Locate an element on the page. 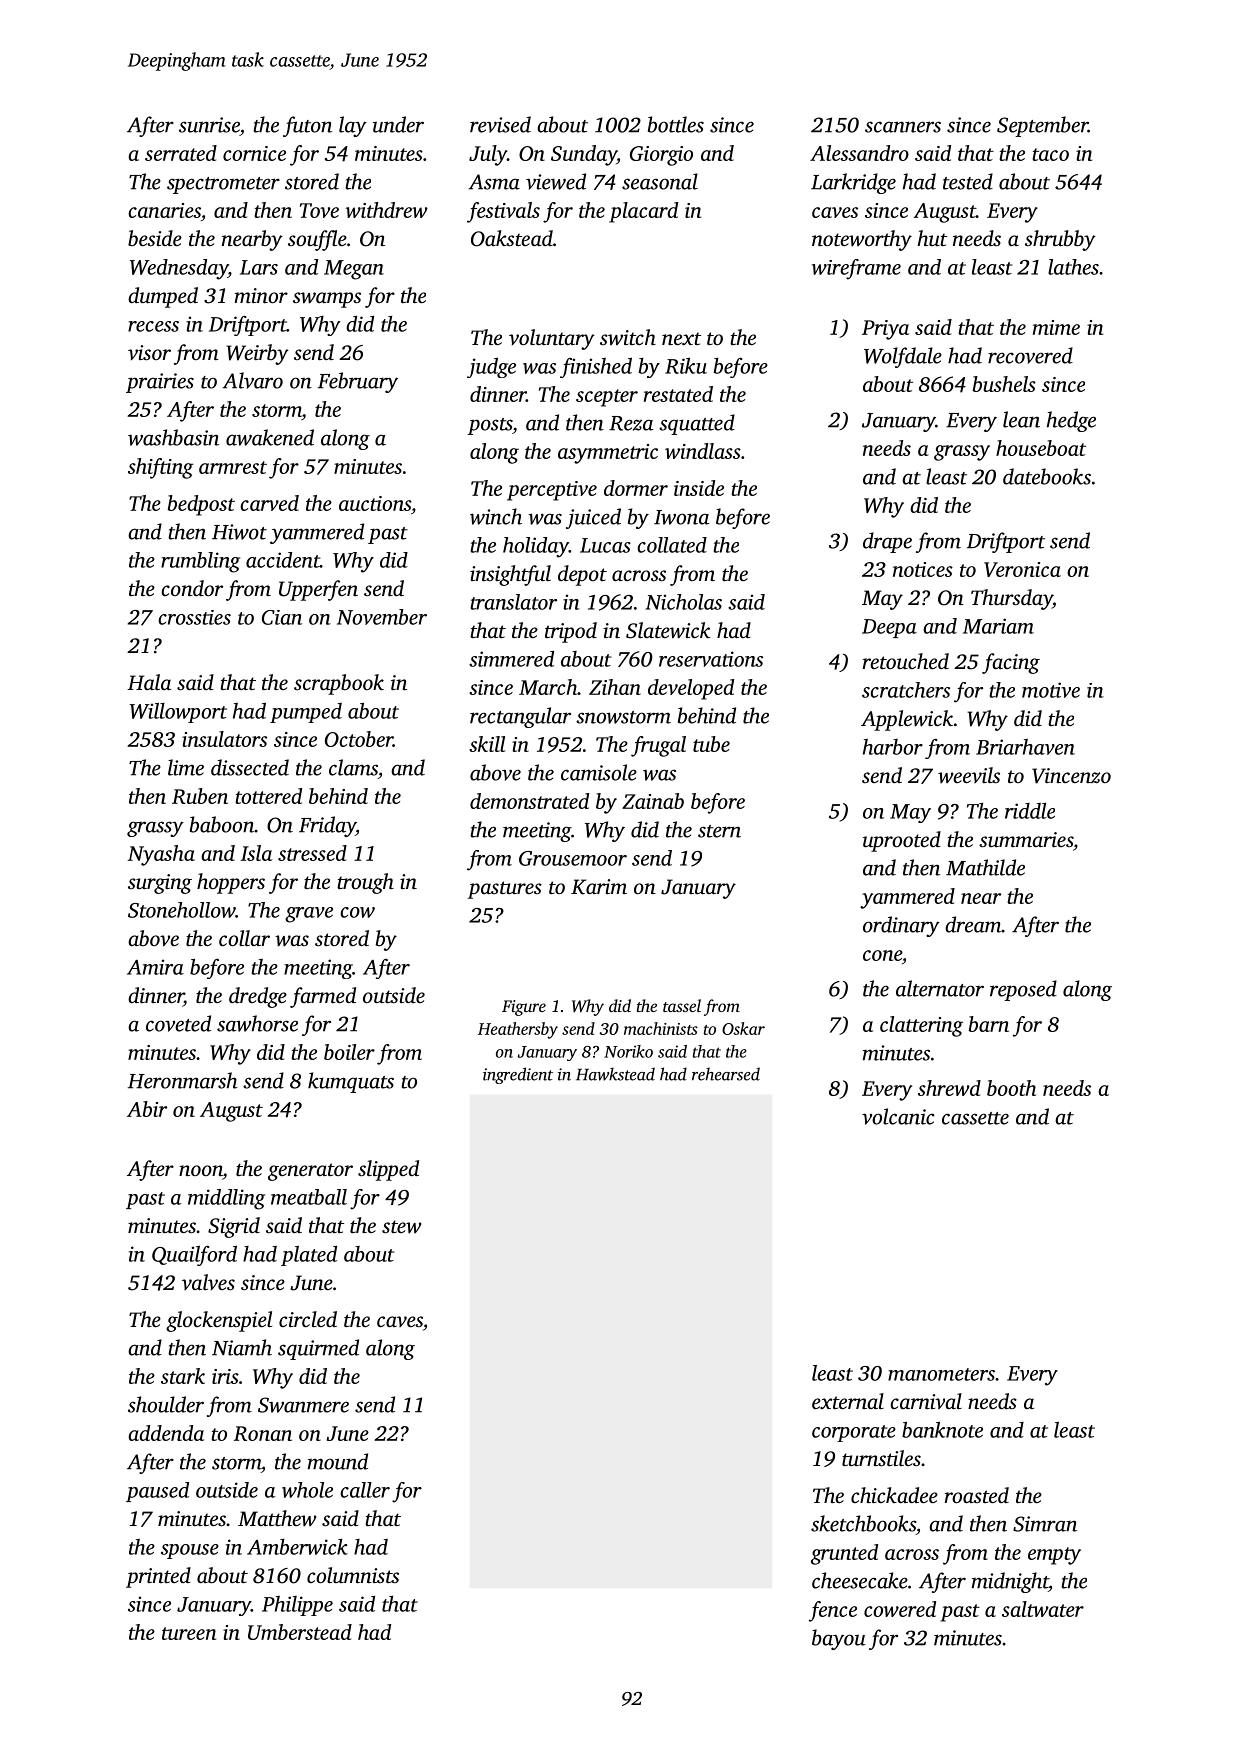 This image has height=1757, width=1242. placard is located at coordinates (643, 212).
